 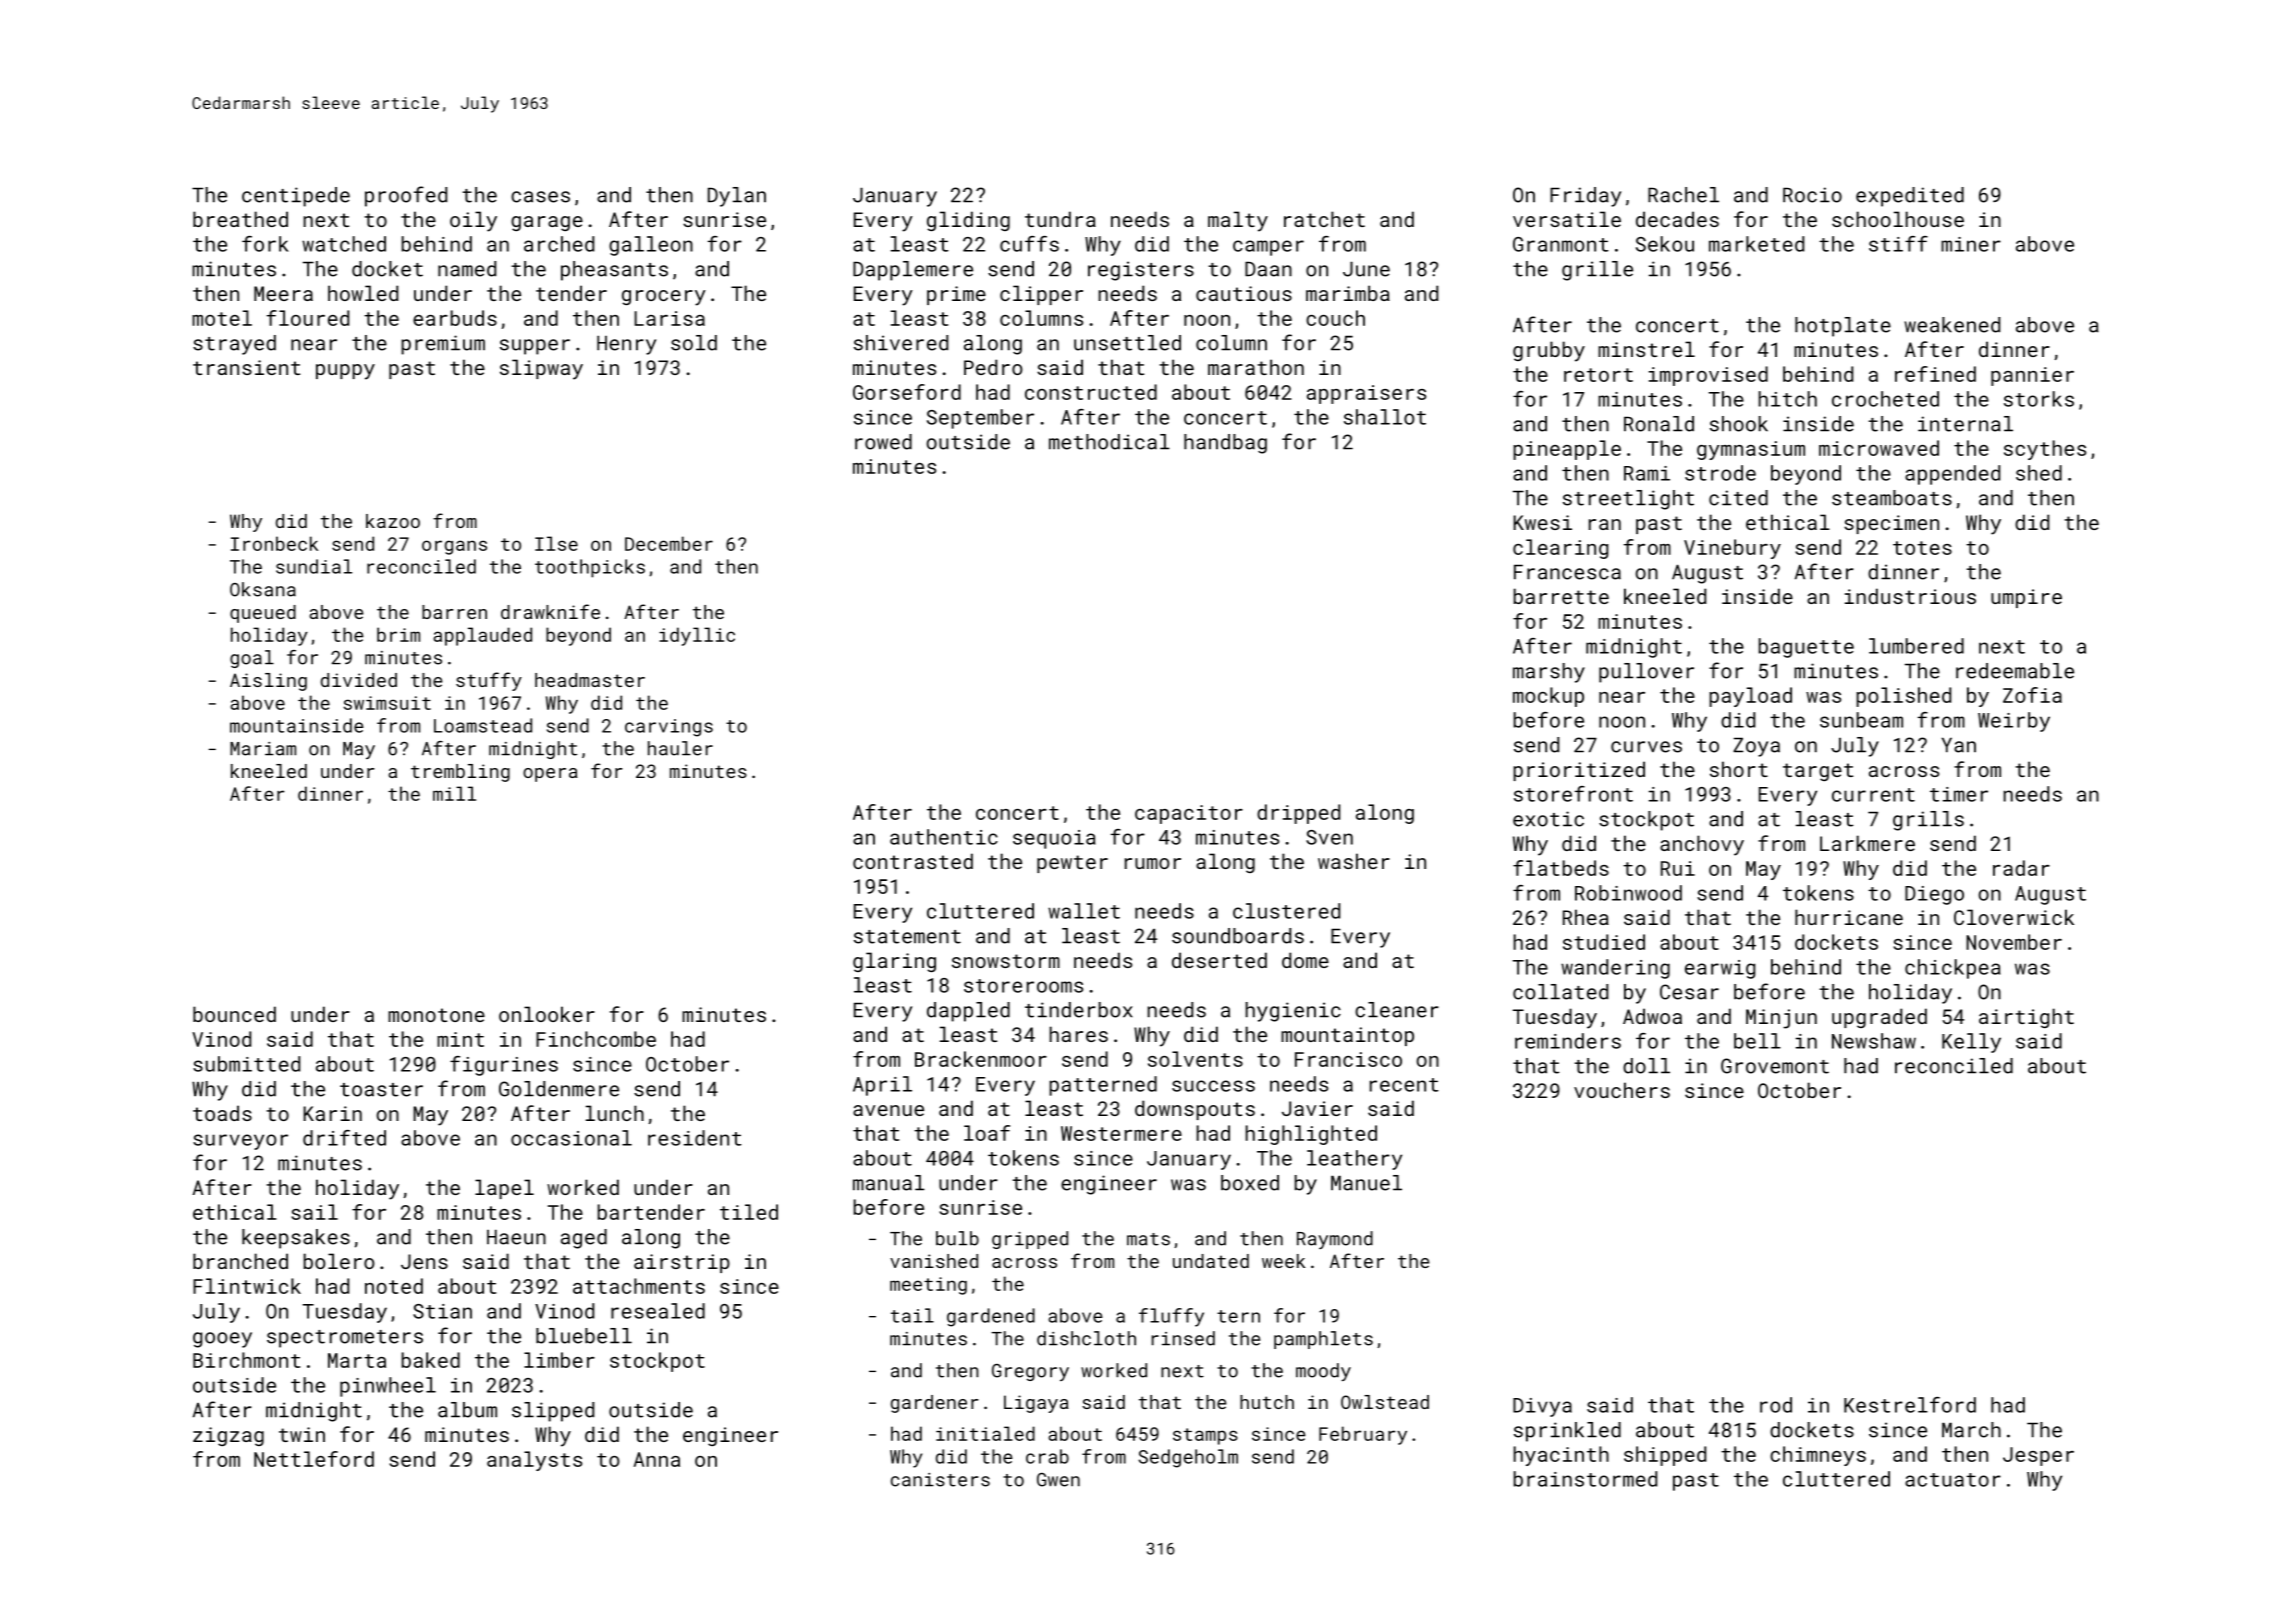 What do you see at coordinates (234, 1014) in the screenshot?
I see `bounced` at bounding box center [234, 1014].
